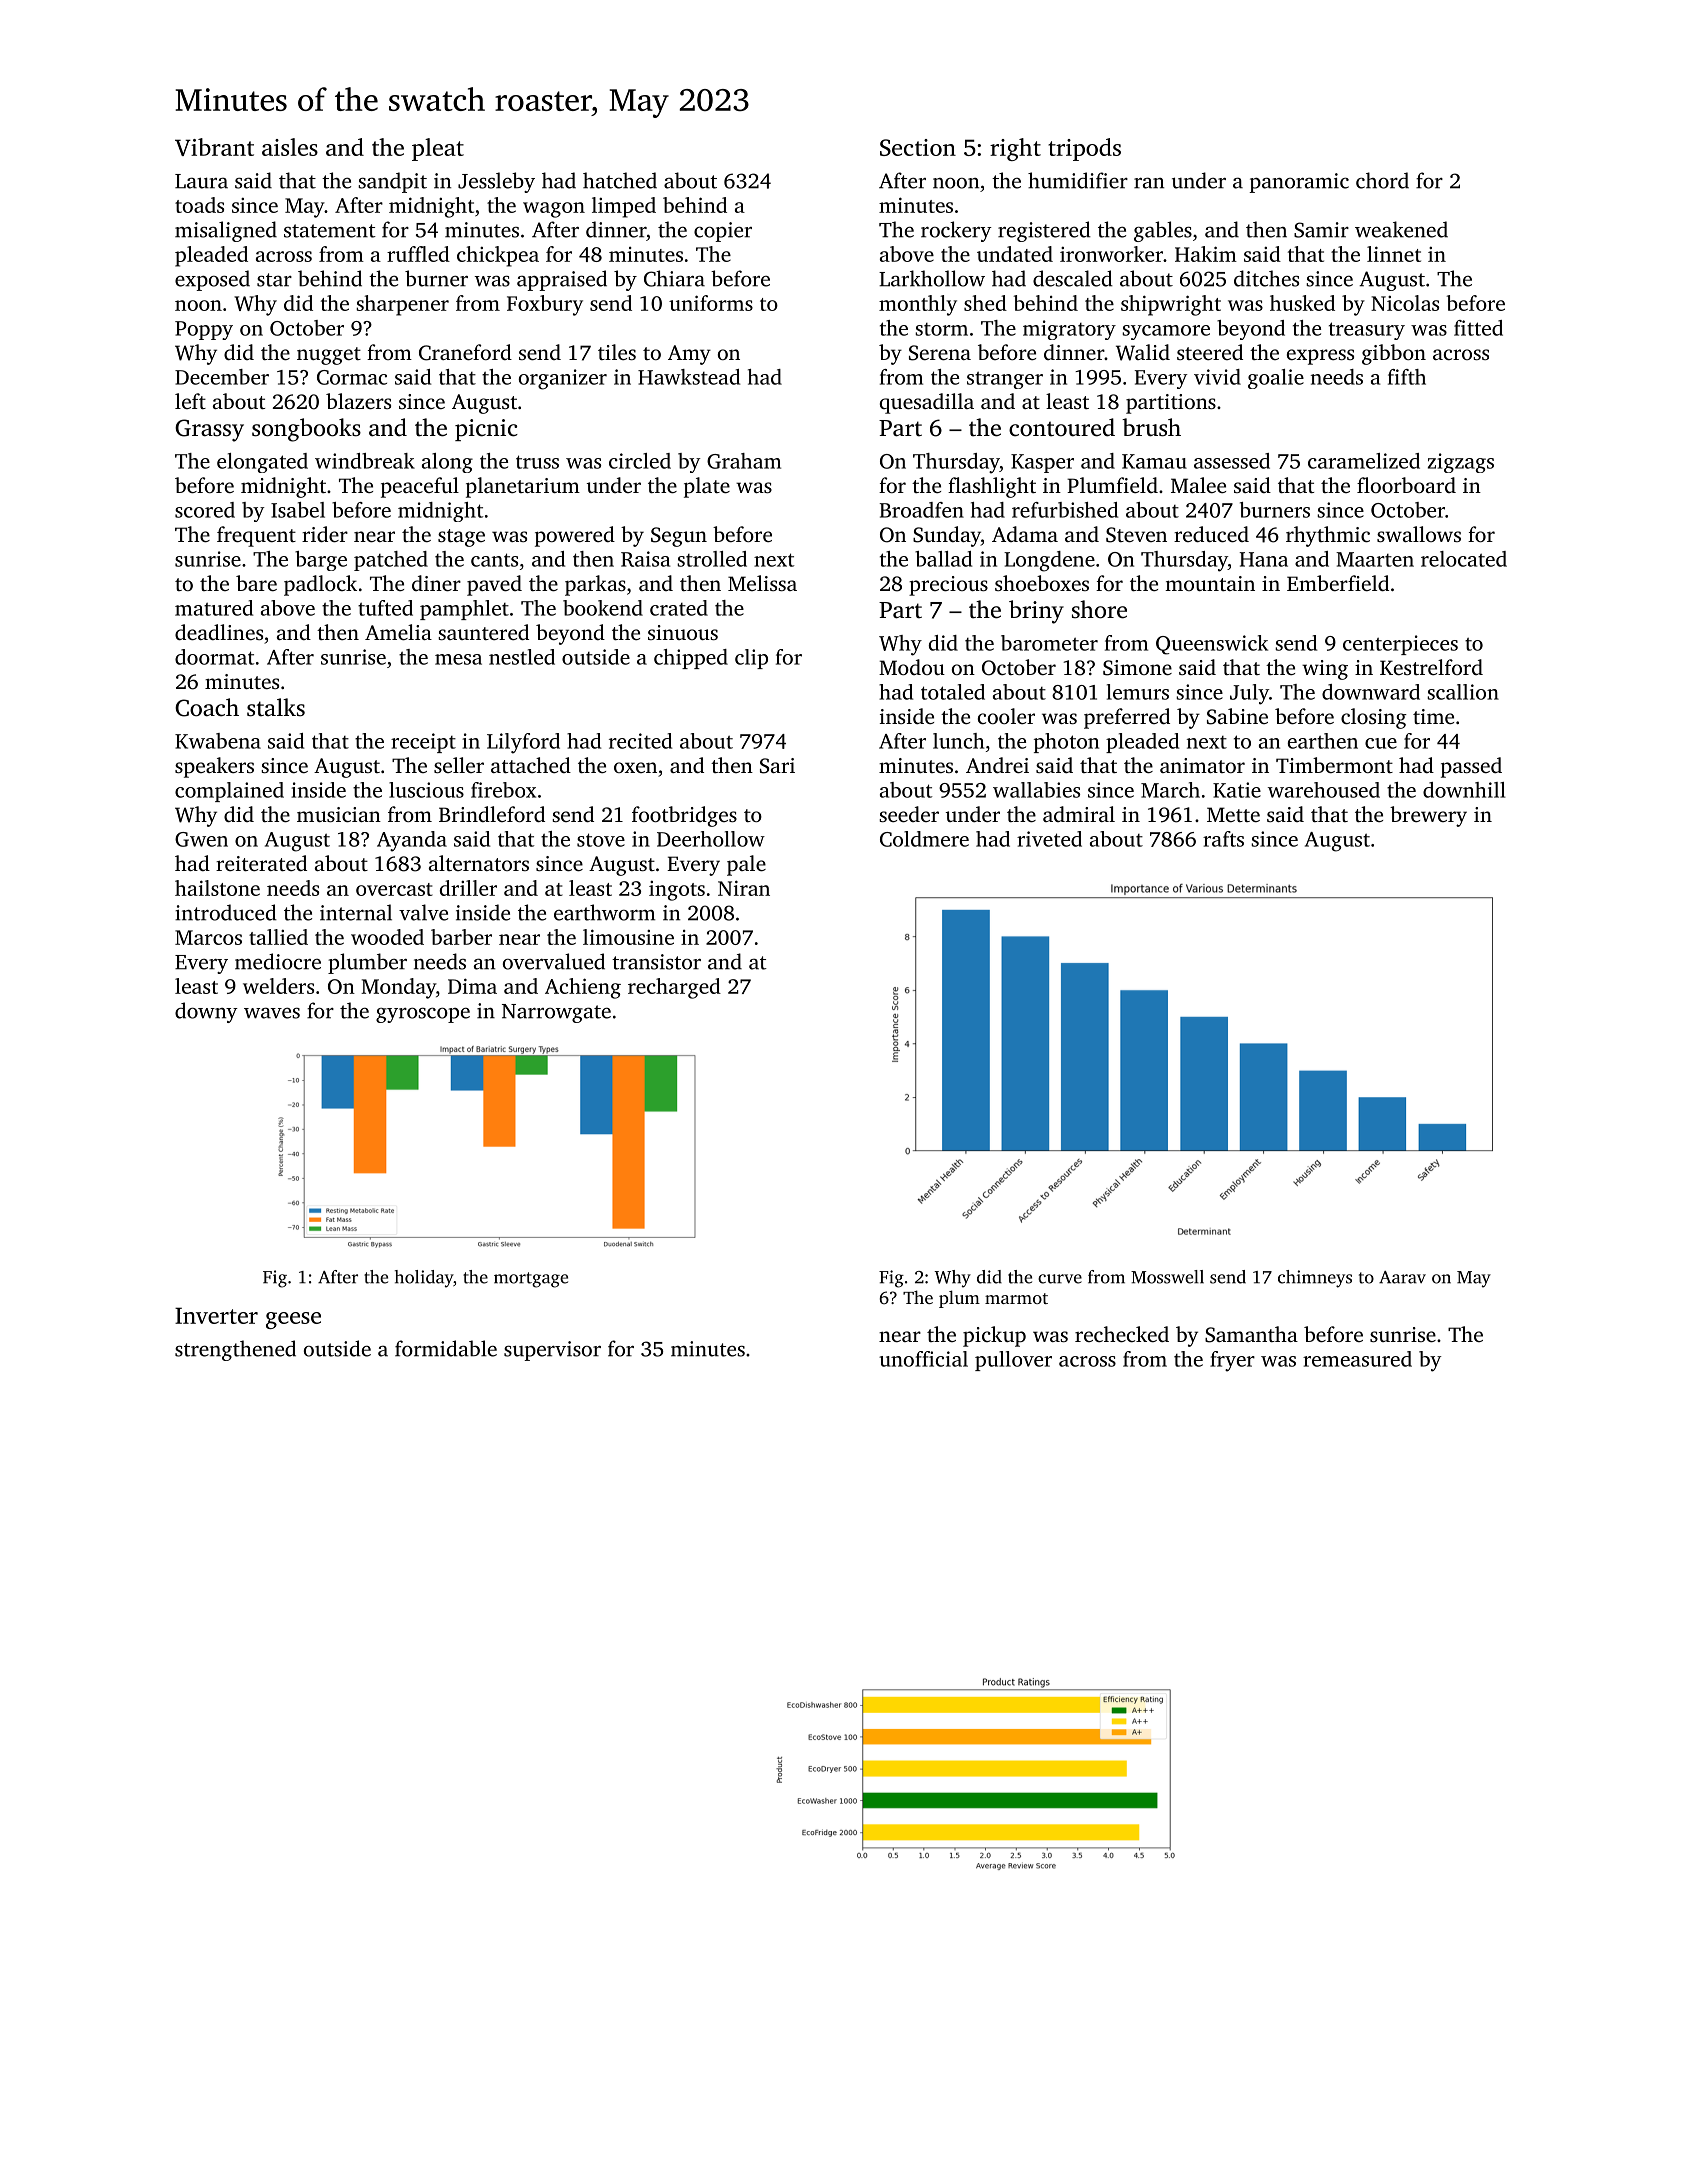  Describe the element at coordinates (1299, 183) in the image. I see `panoramic` at that location.
